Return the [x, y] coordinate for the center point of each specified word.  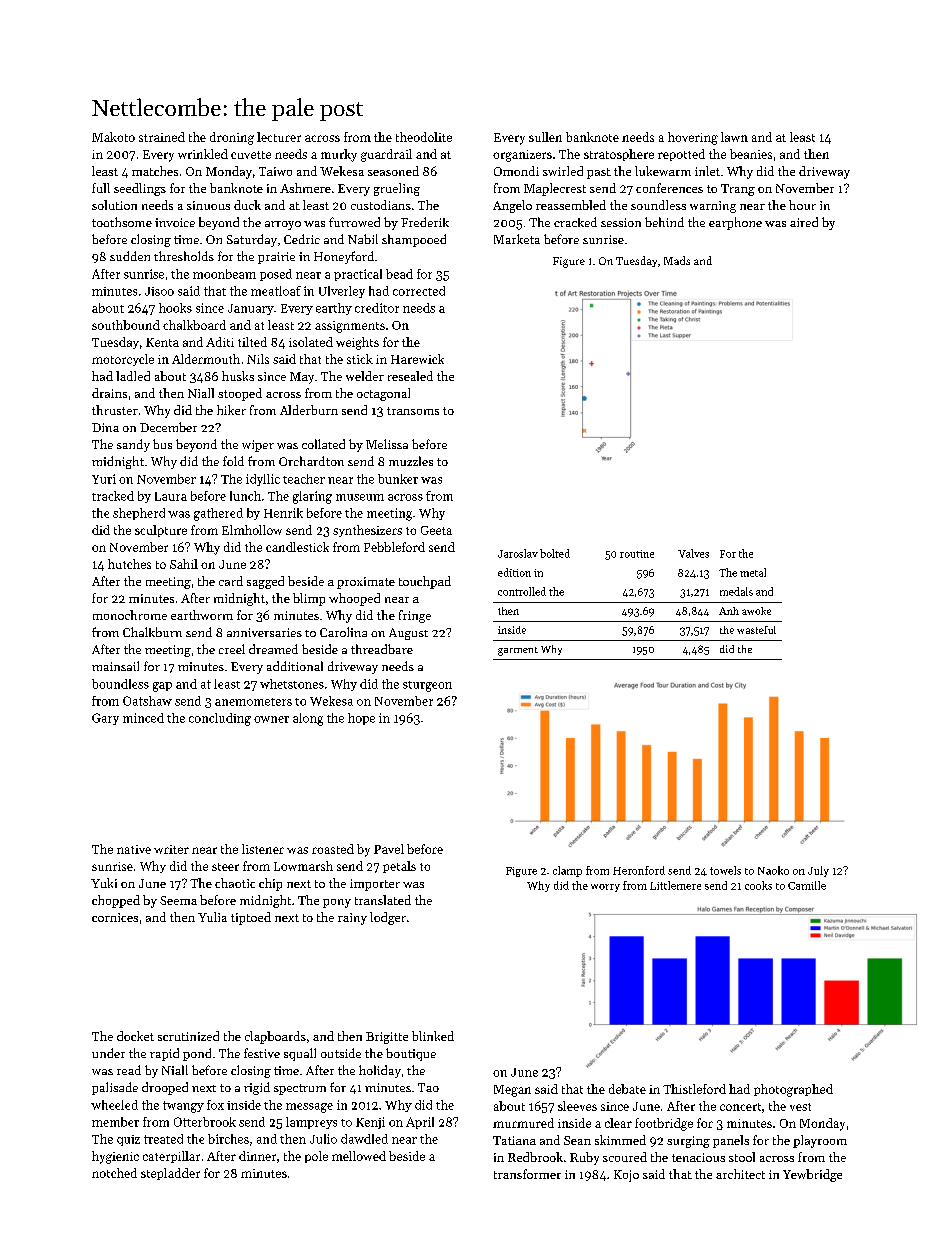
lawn [734, 137]
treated [163, 1139]
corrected [419, 291]
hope [361, 719]
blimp [309, 599]
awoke [756, 611]
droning [232, 138]
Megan [512, 1091]
